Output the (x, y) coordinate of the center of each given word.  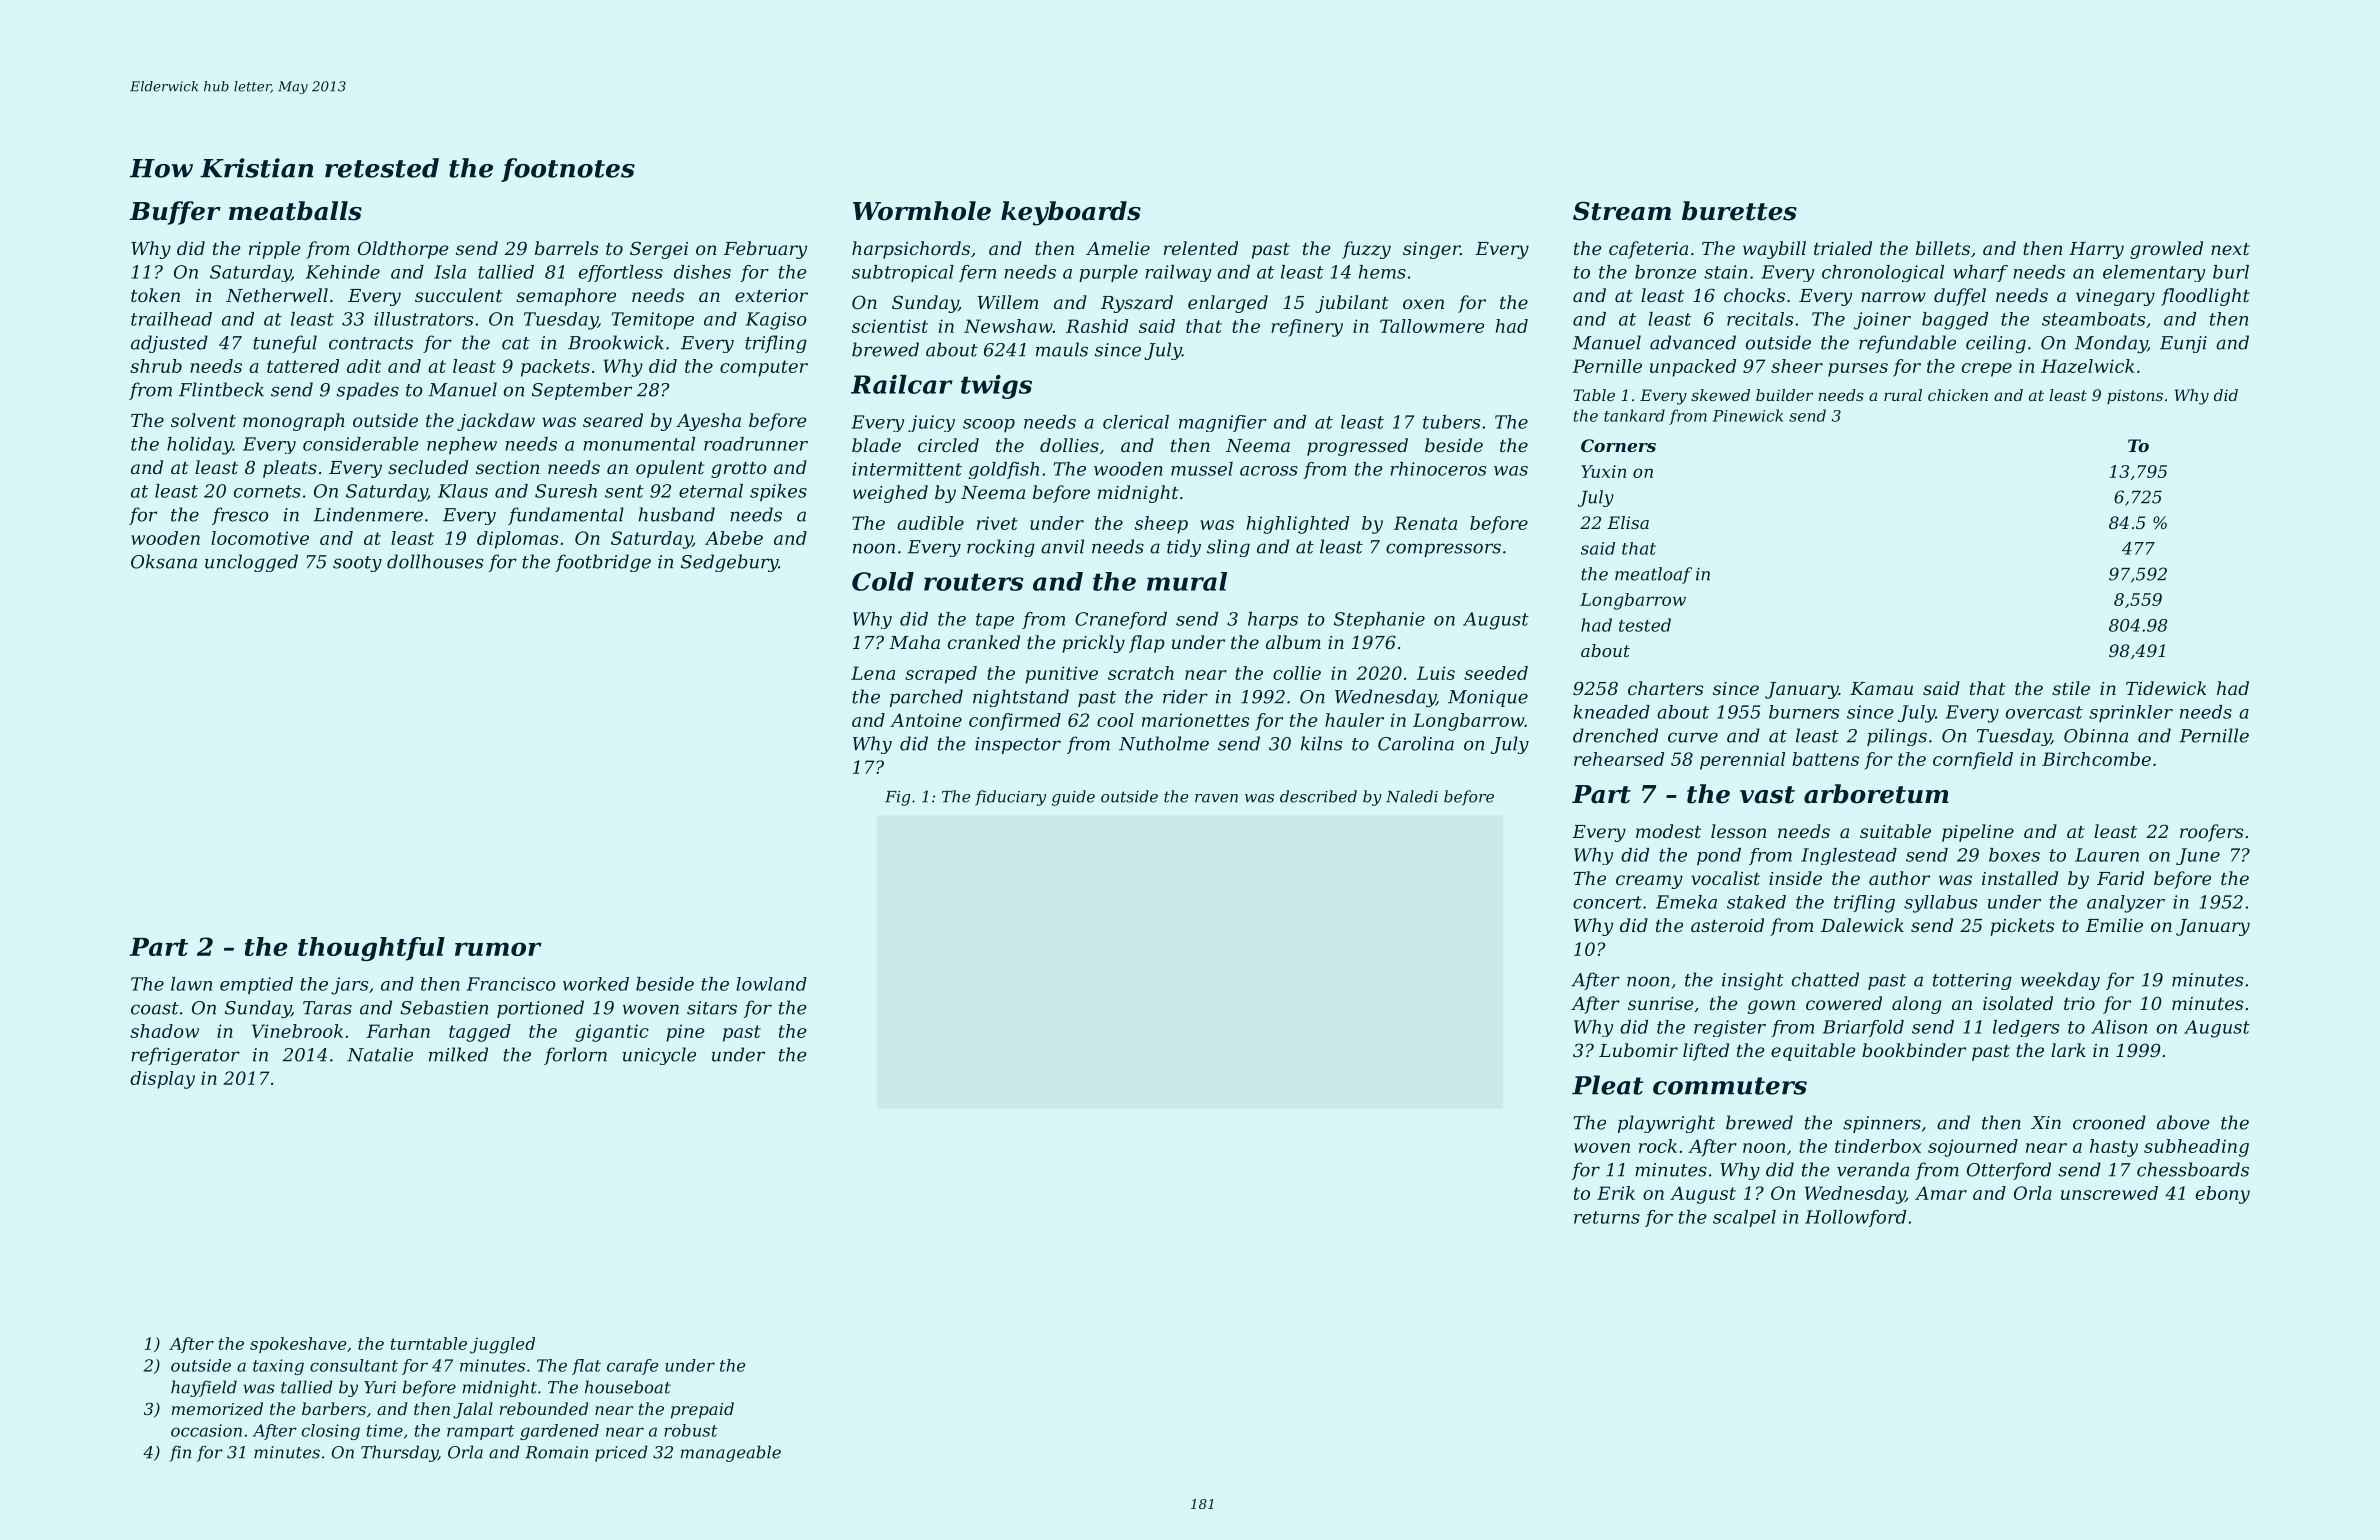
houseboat (628, 1387)
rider (1185, 696)
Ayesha (708, 422)
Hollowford (1855, 1218)
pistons (2135, 396)
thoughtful (371, 949)
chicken (1958, 395)
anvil (1062, 546)
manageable (731, 1453)
